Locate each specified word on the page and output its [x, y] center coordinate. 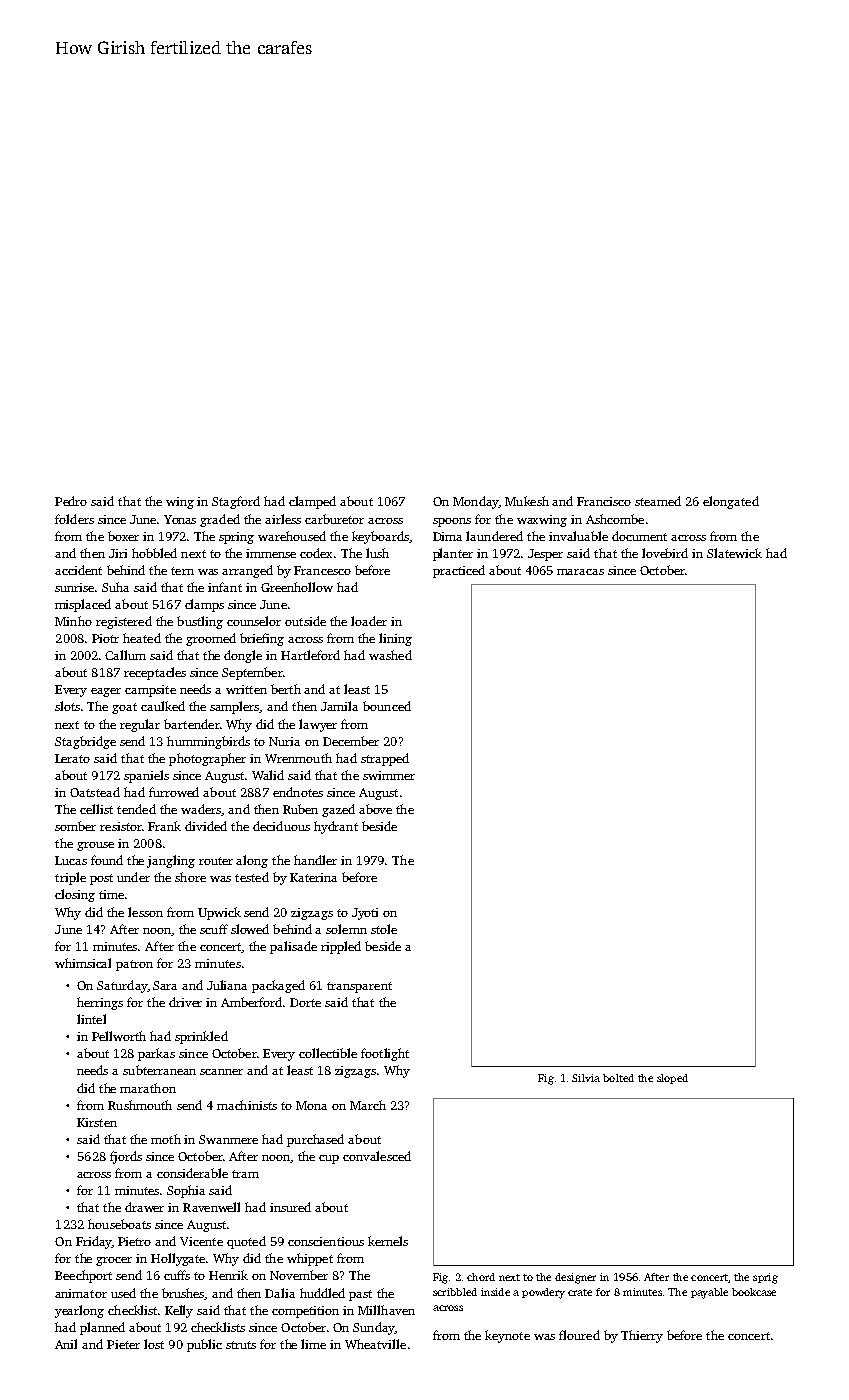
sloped [672, 1079]
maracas [580, 572]
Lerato [72, 758]
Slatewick [734, 553]
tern [182, 571]
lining [395, 639]
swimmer [389, 775]
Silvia [586, 1078]
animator [81, 1293]
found [107, 860]
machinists [247, 1105]
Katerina [313, 877]
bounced [387, 706]
